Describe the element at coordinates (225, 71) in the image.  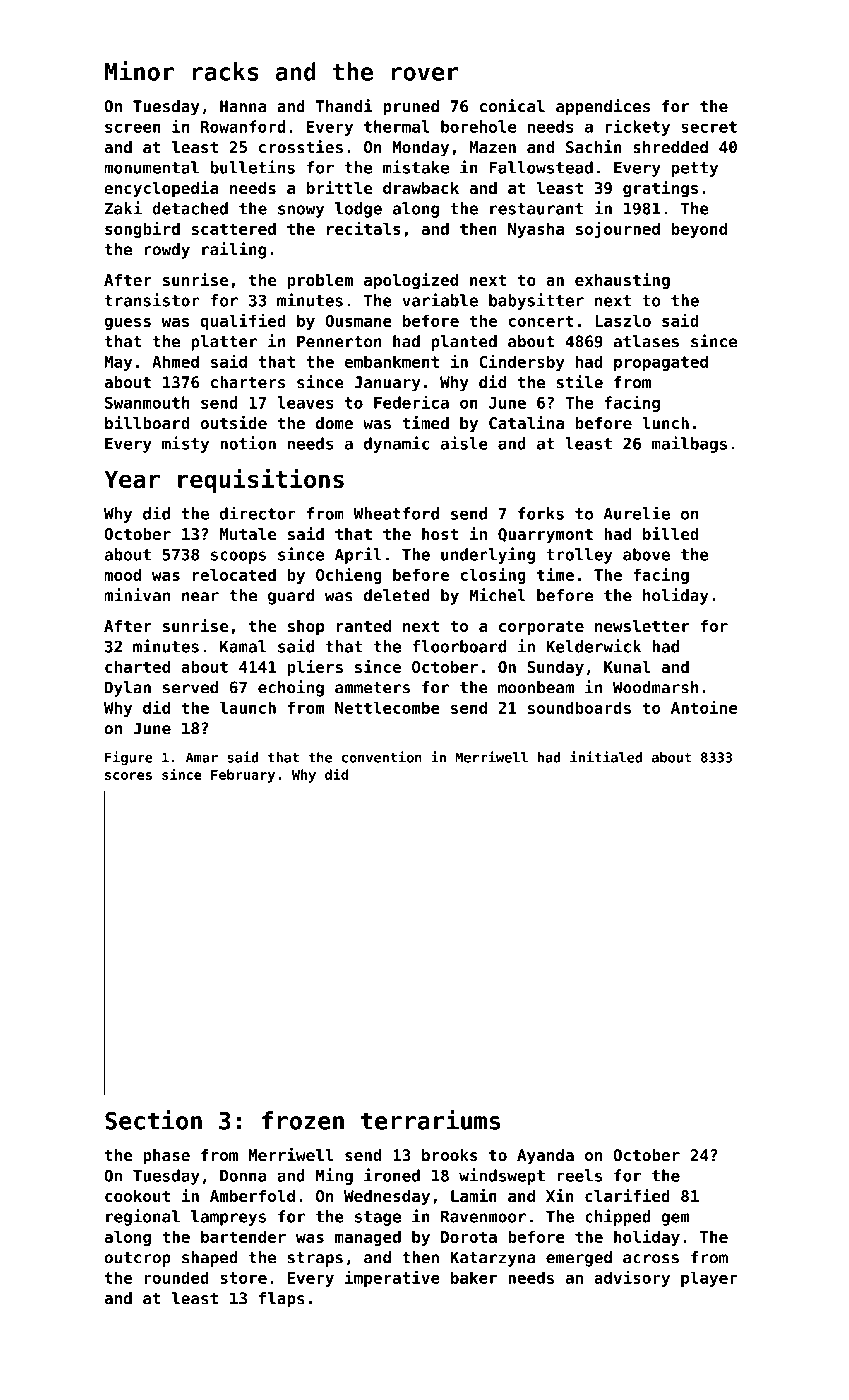
I see `racks` at that location.
